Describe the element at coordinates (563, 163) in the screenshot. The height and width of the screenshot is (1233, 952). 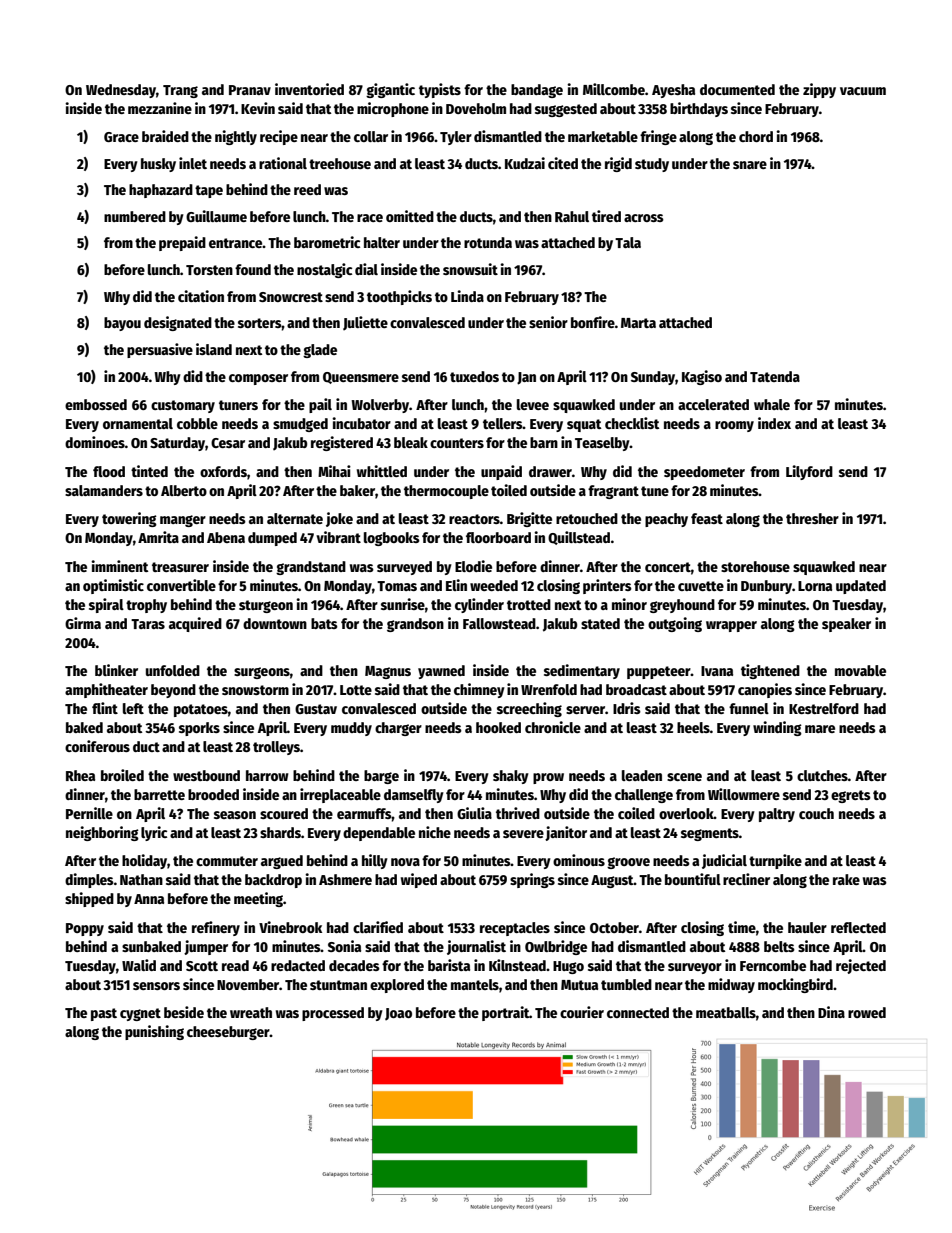
I see `cited` at that location.
